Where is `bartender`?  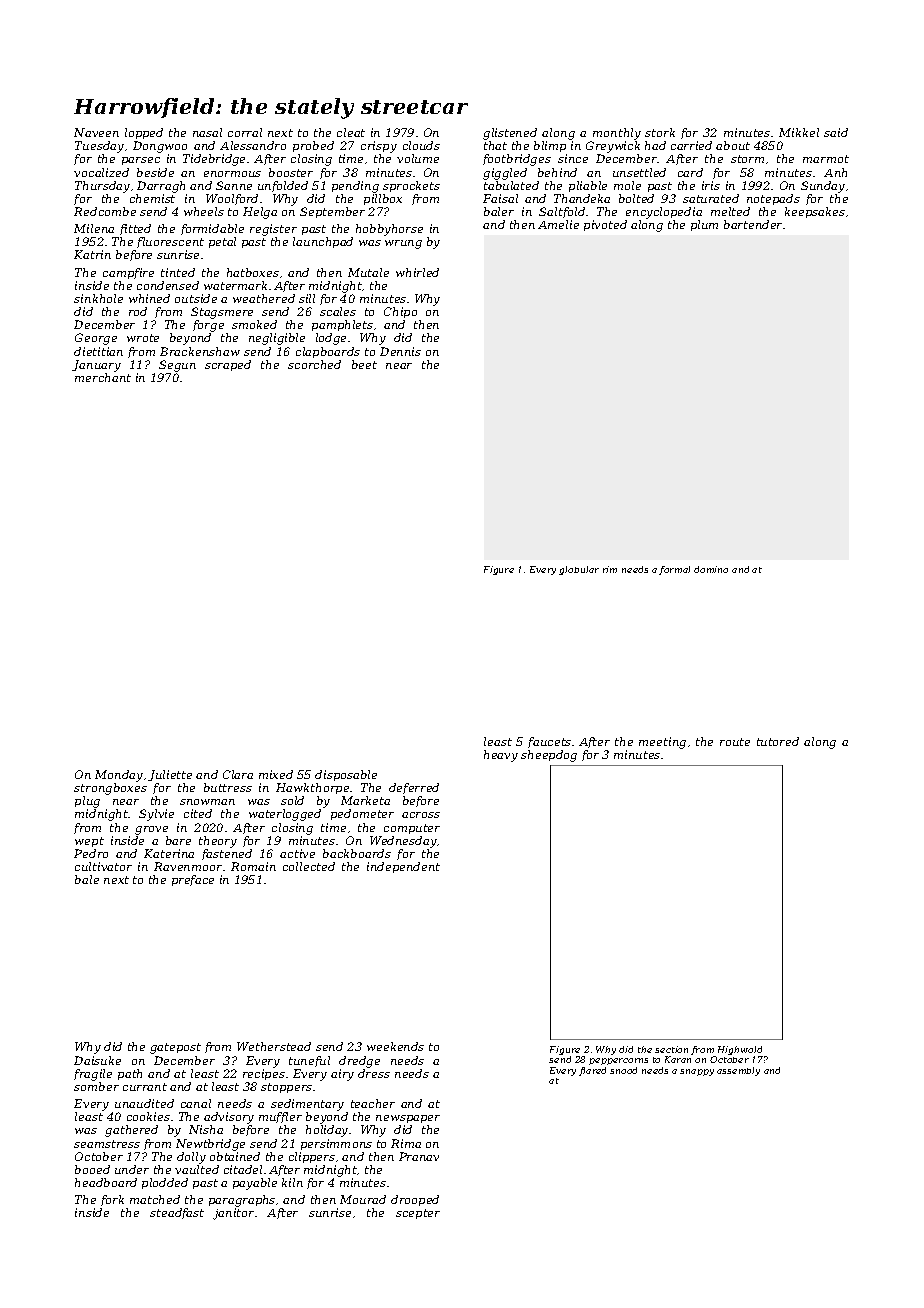
bartender is located at coordinates (753, 224).
